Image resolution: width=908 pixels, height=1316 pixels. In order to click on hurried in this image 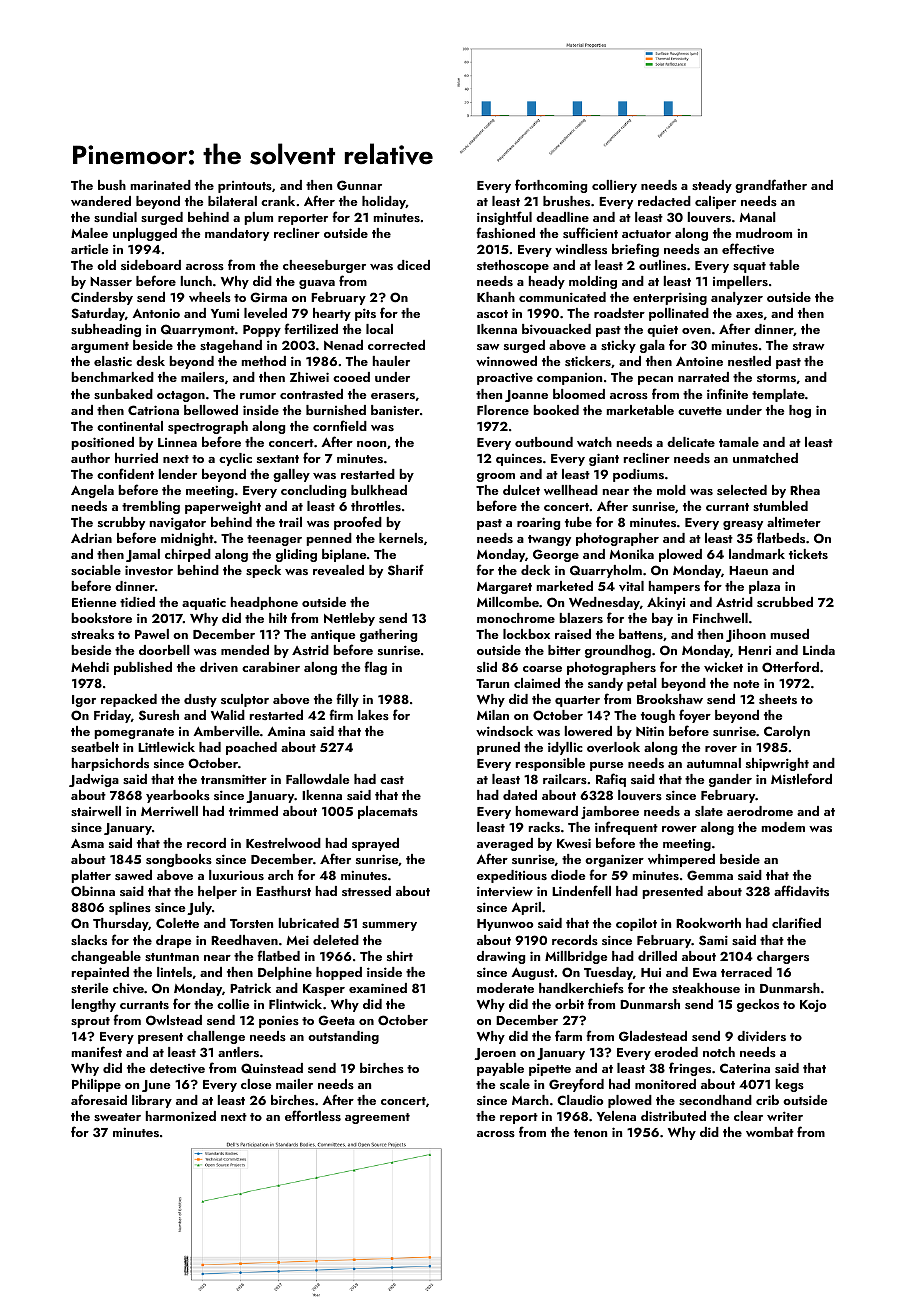, I will do `click(136, 458)`.
